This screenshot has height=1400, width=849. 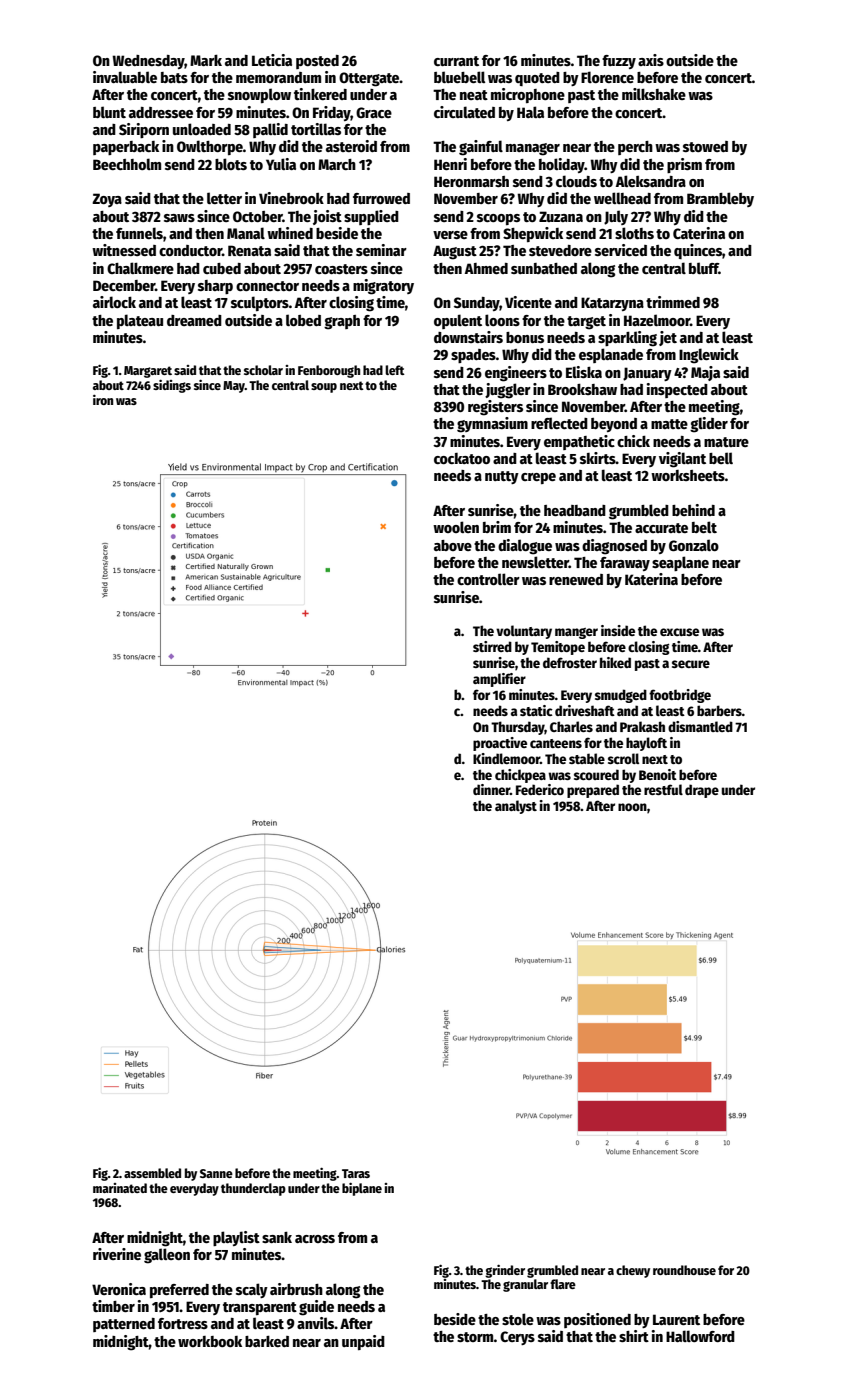 I want to click on analyst, so click(x=516, y=807).
